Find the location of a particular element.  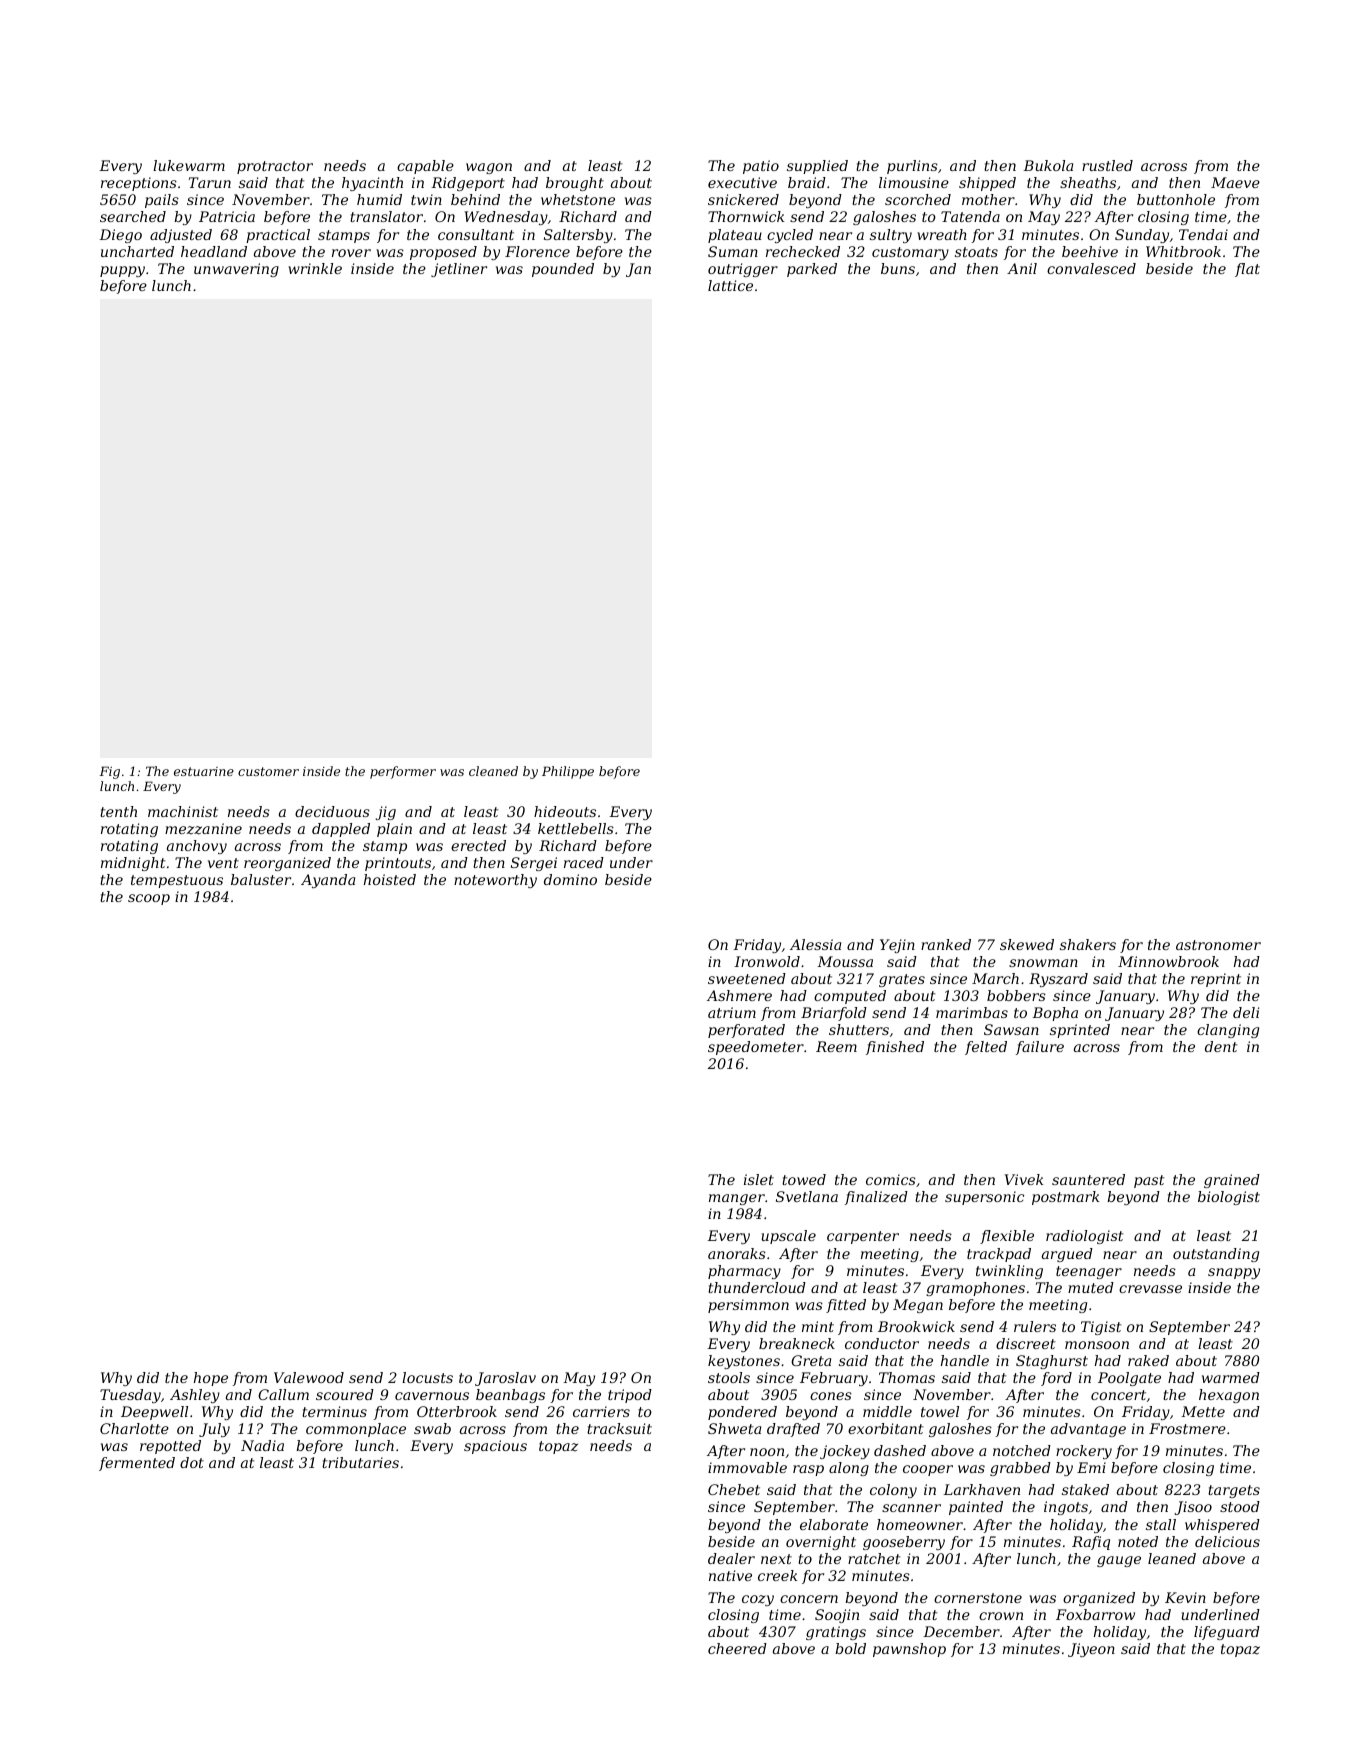

ford is located at coordinates (1056, 1379).
